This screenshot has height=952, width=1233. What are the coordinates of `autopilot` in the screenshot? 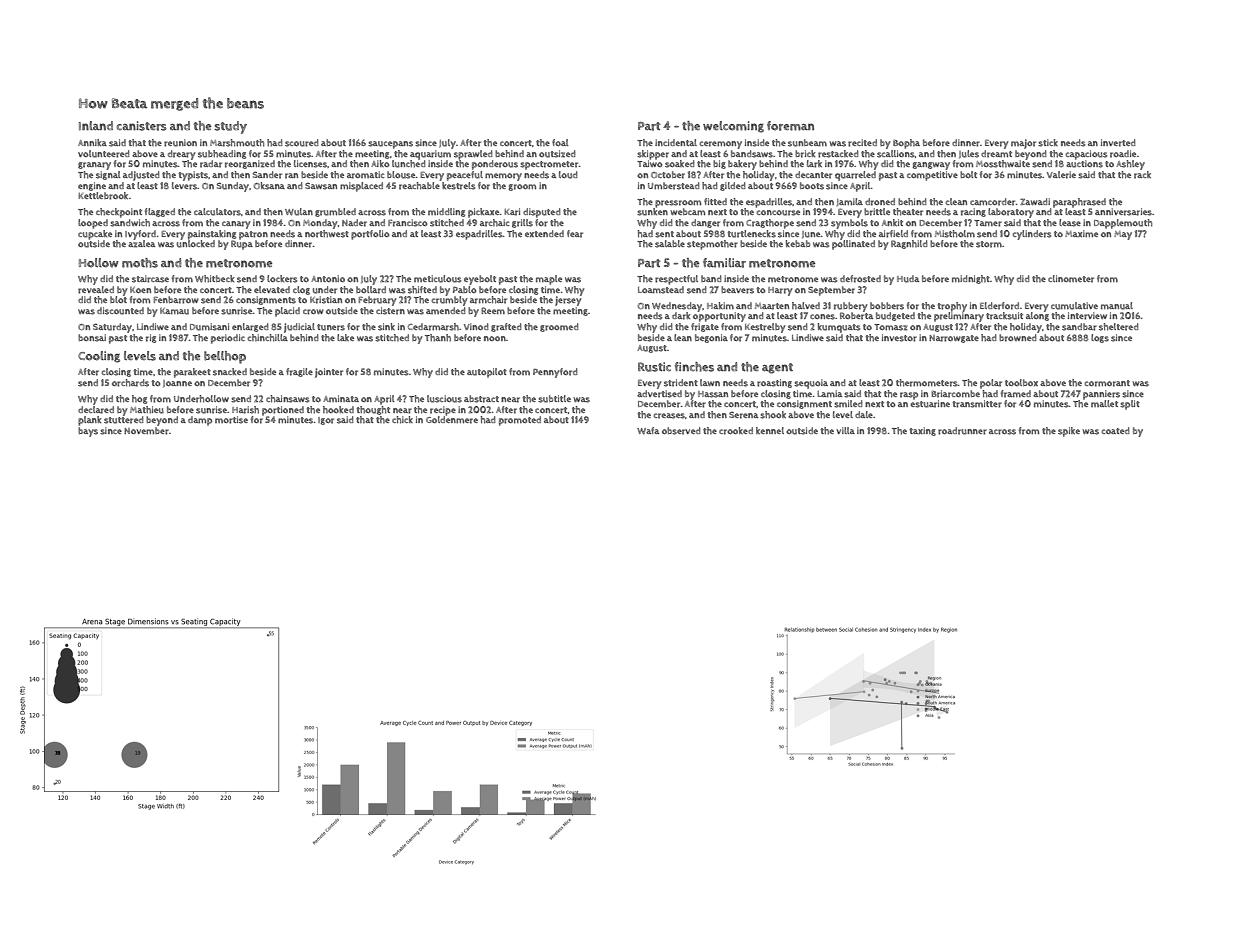 It's located at (487, 373).
